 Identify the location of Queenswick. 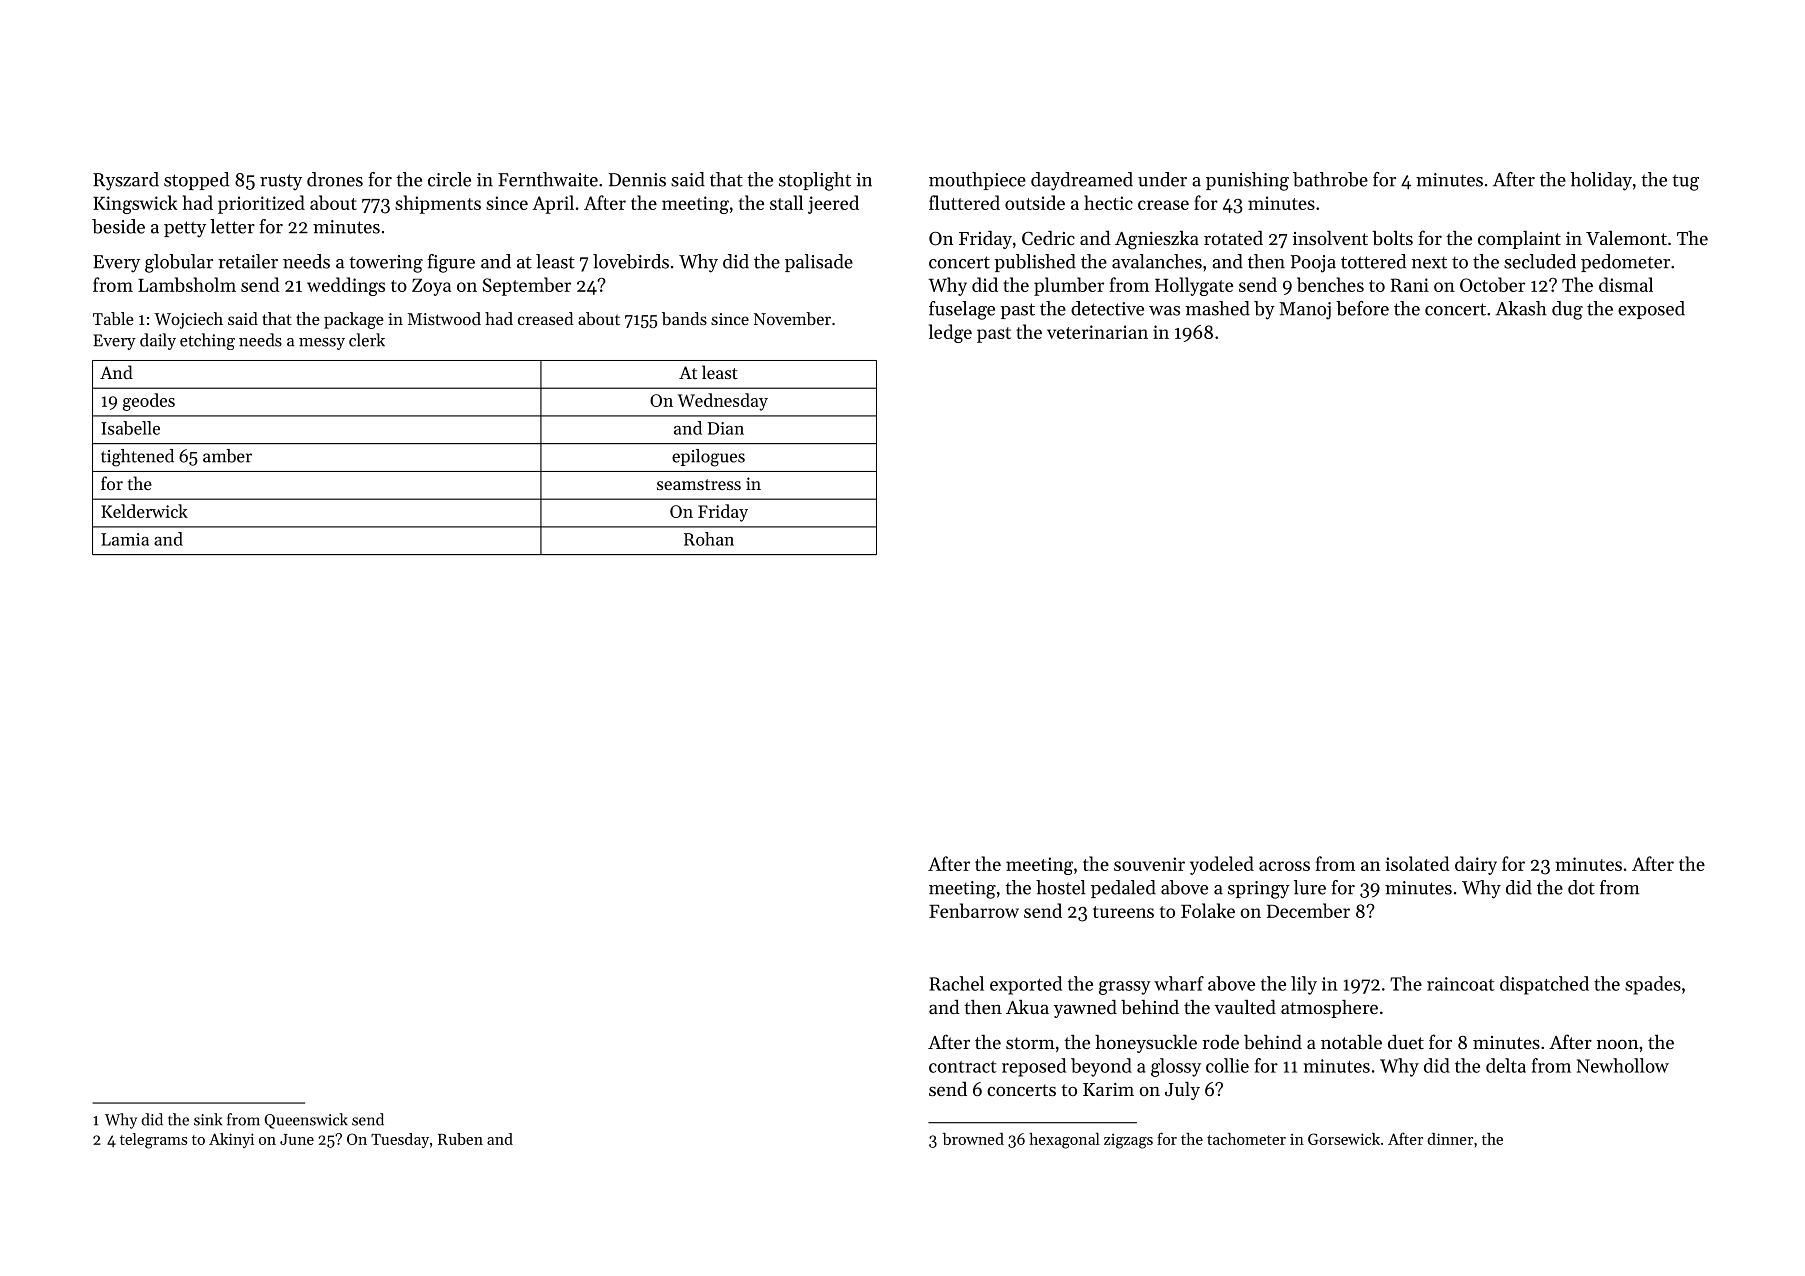
(306, 1121).
